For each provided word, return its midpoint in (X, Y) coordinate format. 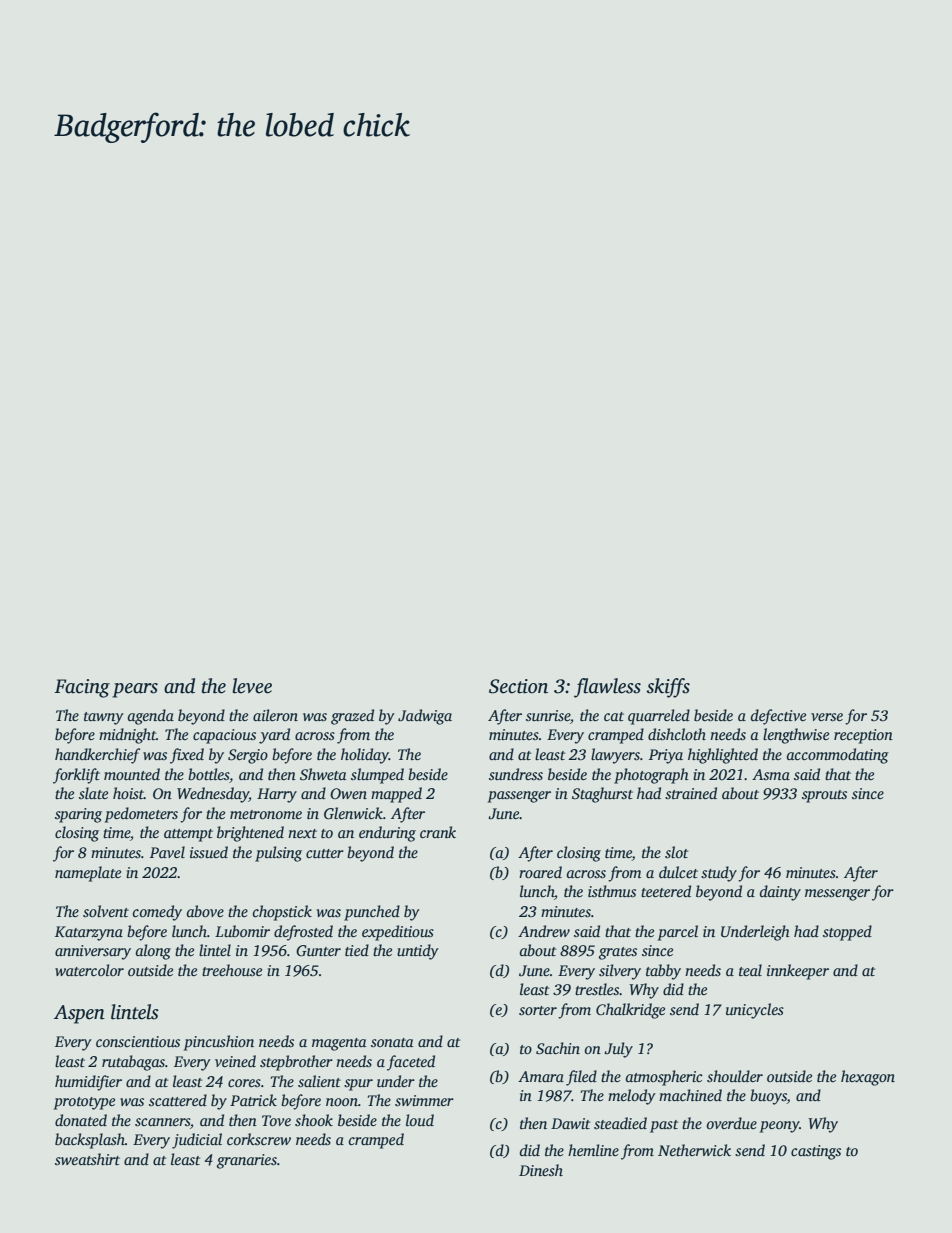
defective (778, 717)
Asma (771, 774)
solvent (106, 911)
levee (252, 686)
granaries (247, 1161)
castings (816, 1152)
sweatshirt (87, 1159)
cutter (325, 853)
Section (518, 686)
